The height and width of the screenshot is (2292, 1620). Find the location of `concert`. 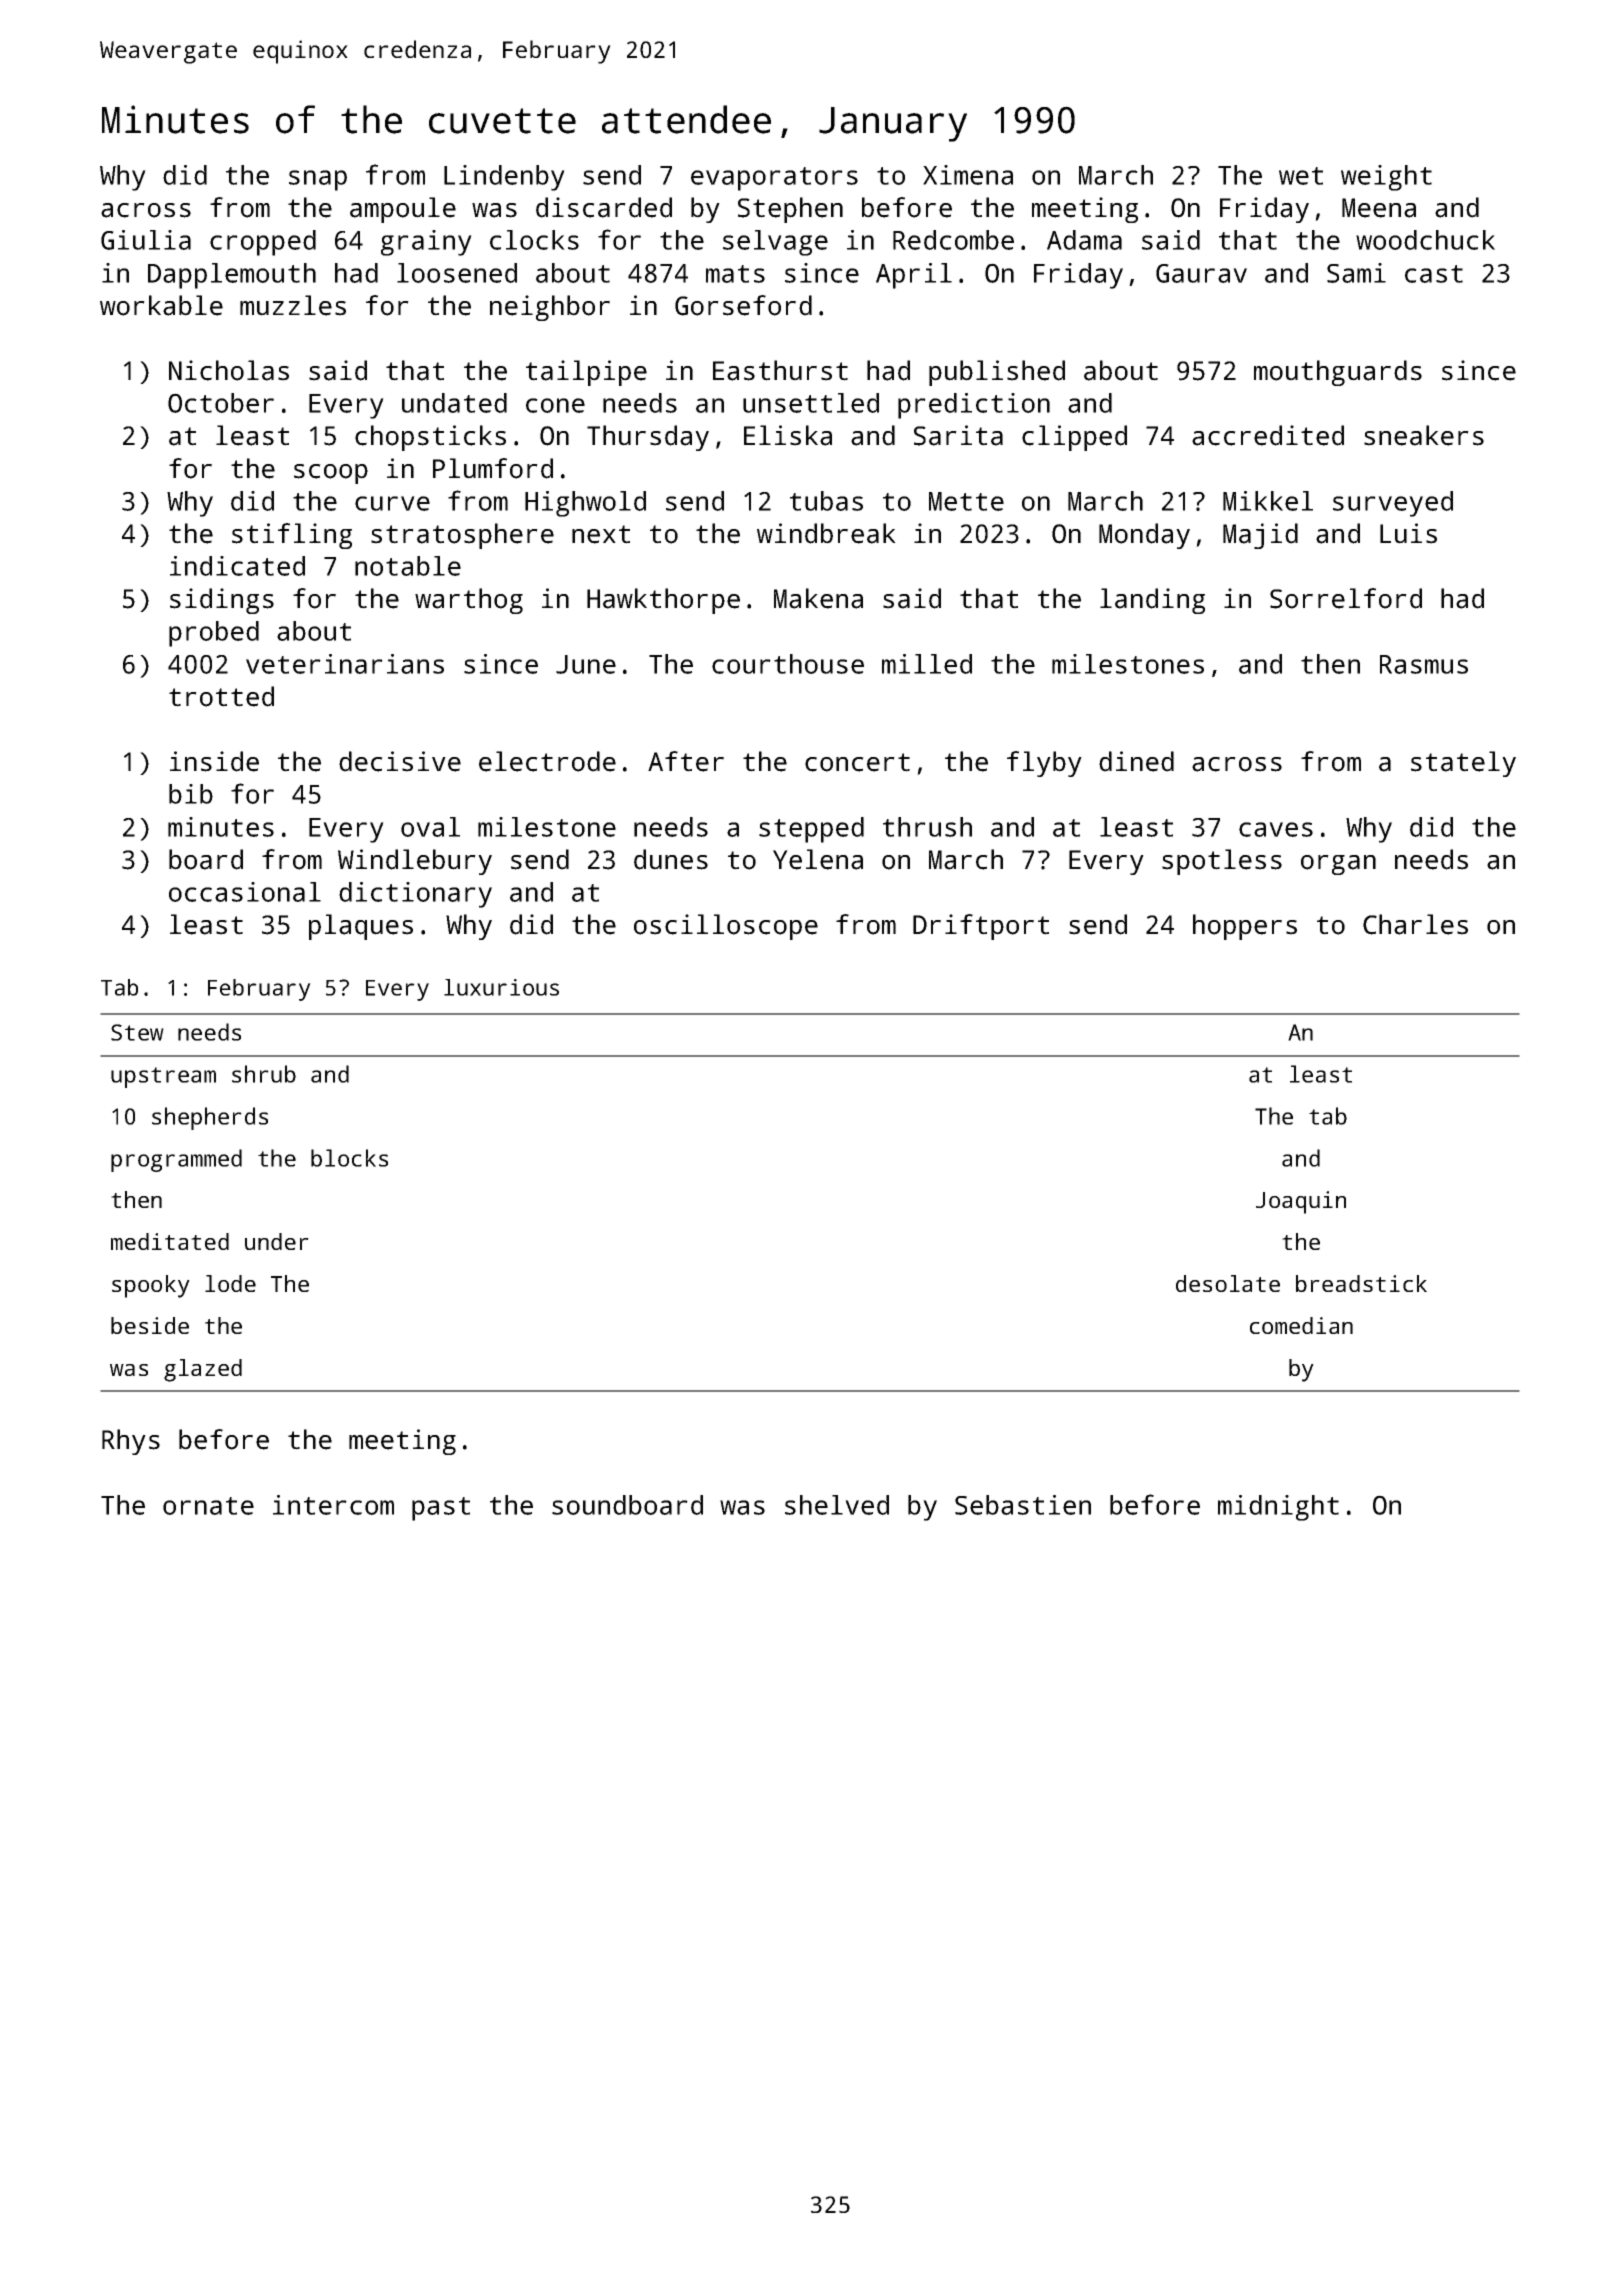

concert is located at coordinates (857, 762).
